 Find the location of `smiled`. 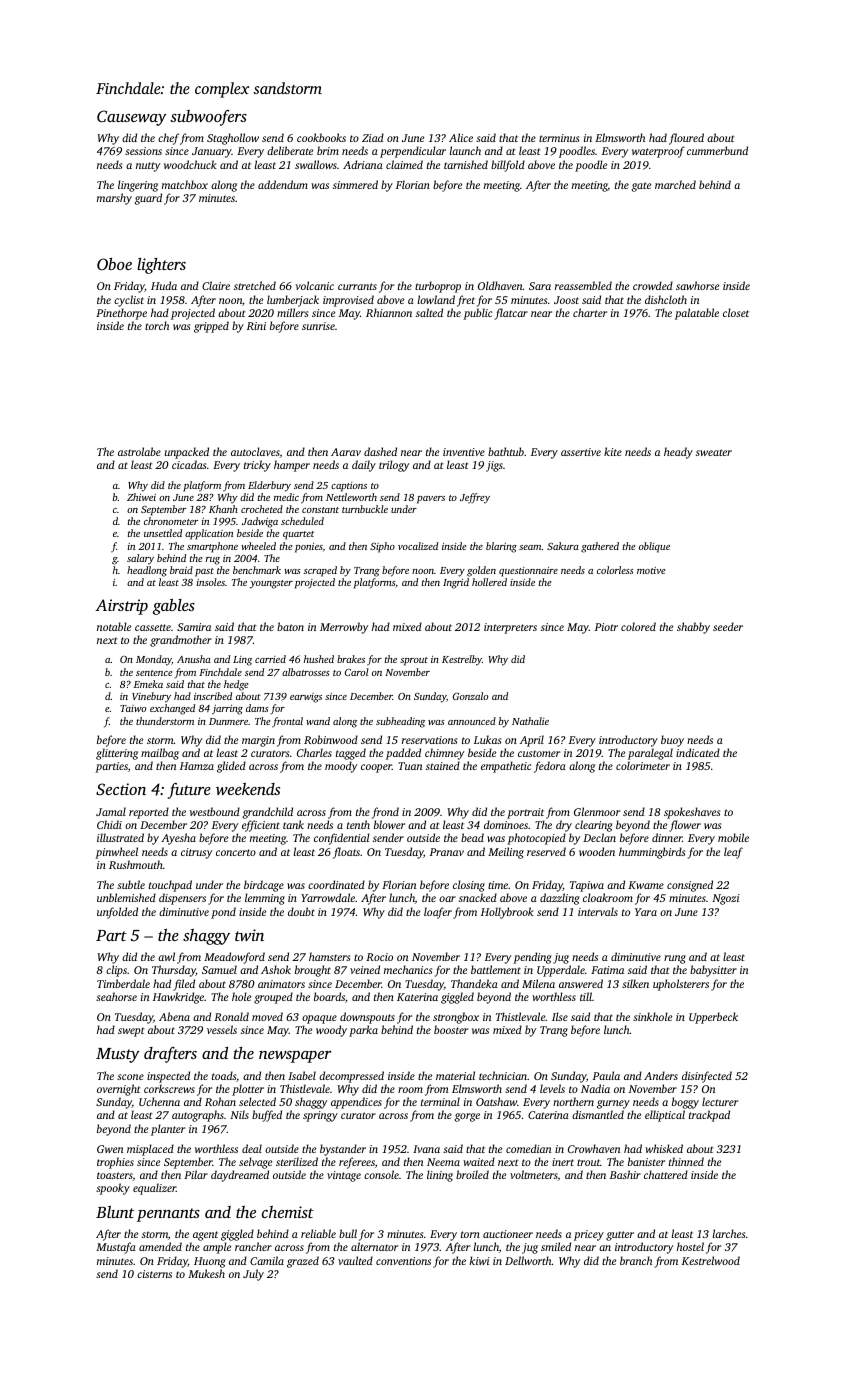

smiled is located at coordinates (556, 1246).
